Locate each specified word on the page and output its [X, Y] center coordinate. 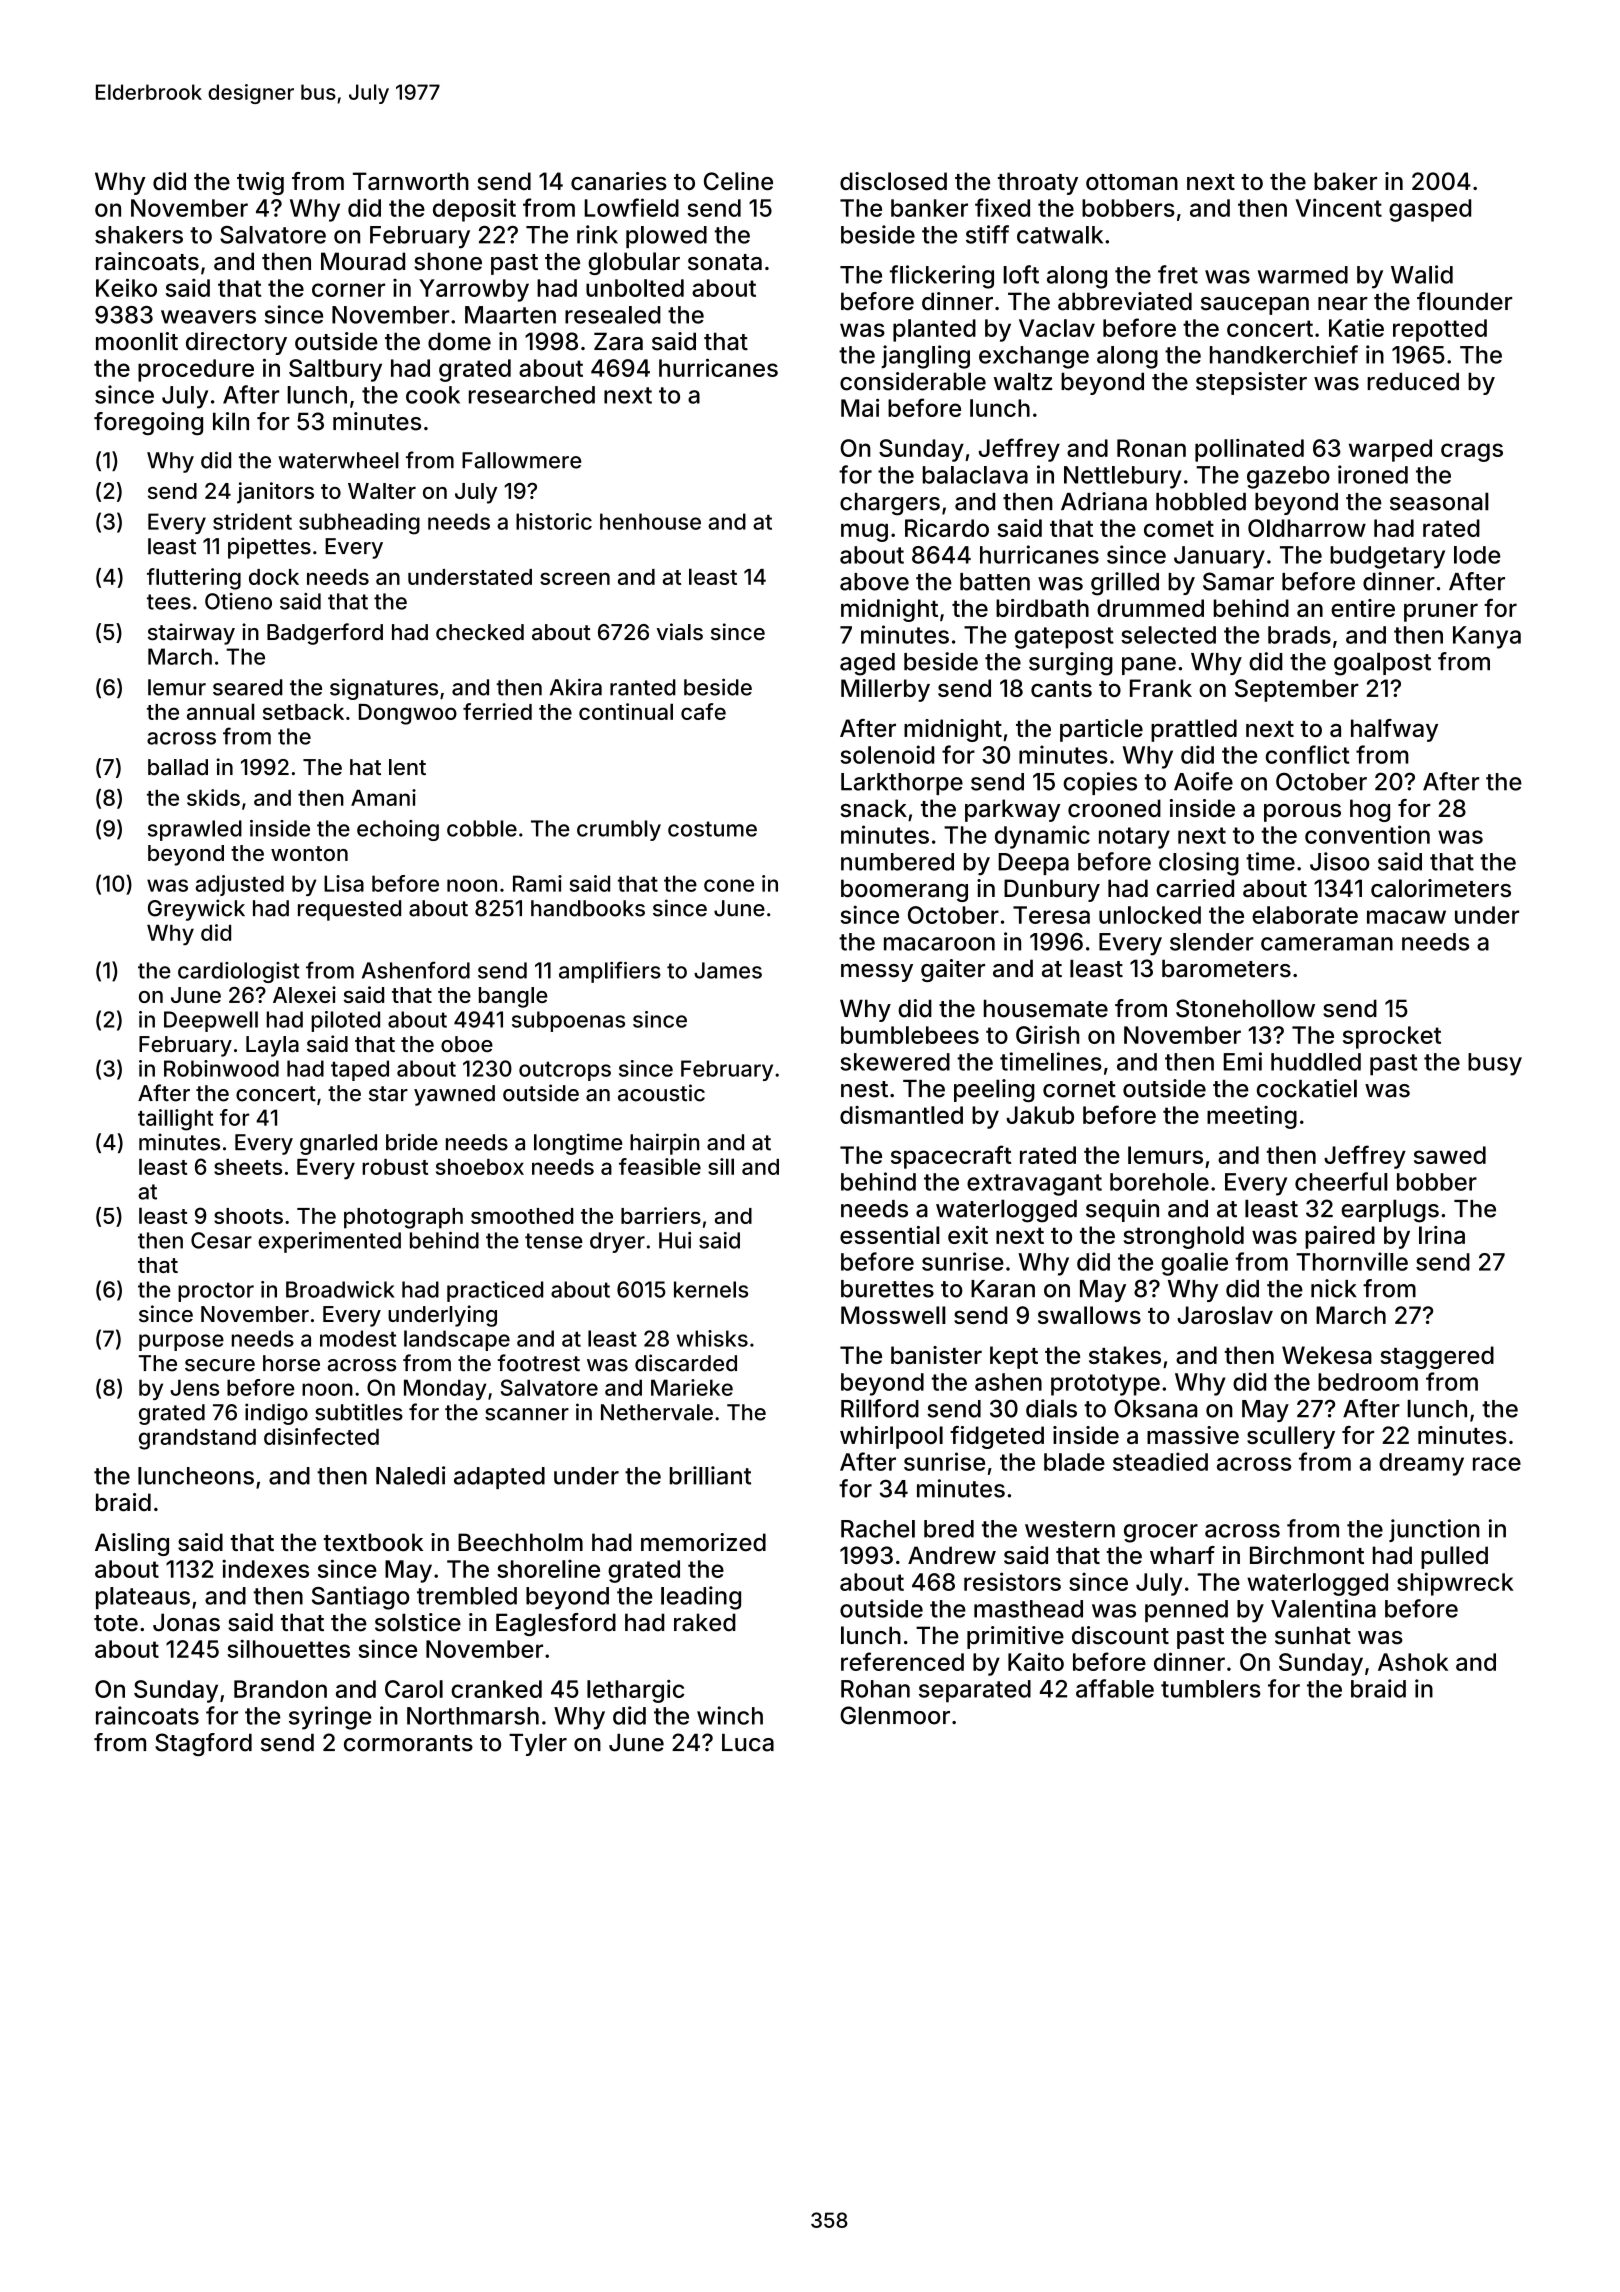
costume [712, 829]
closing [1199, 864]
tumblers [1211, 1689]
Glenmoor [895, 1715]
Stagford [203, 1744]
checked [480, 632]
